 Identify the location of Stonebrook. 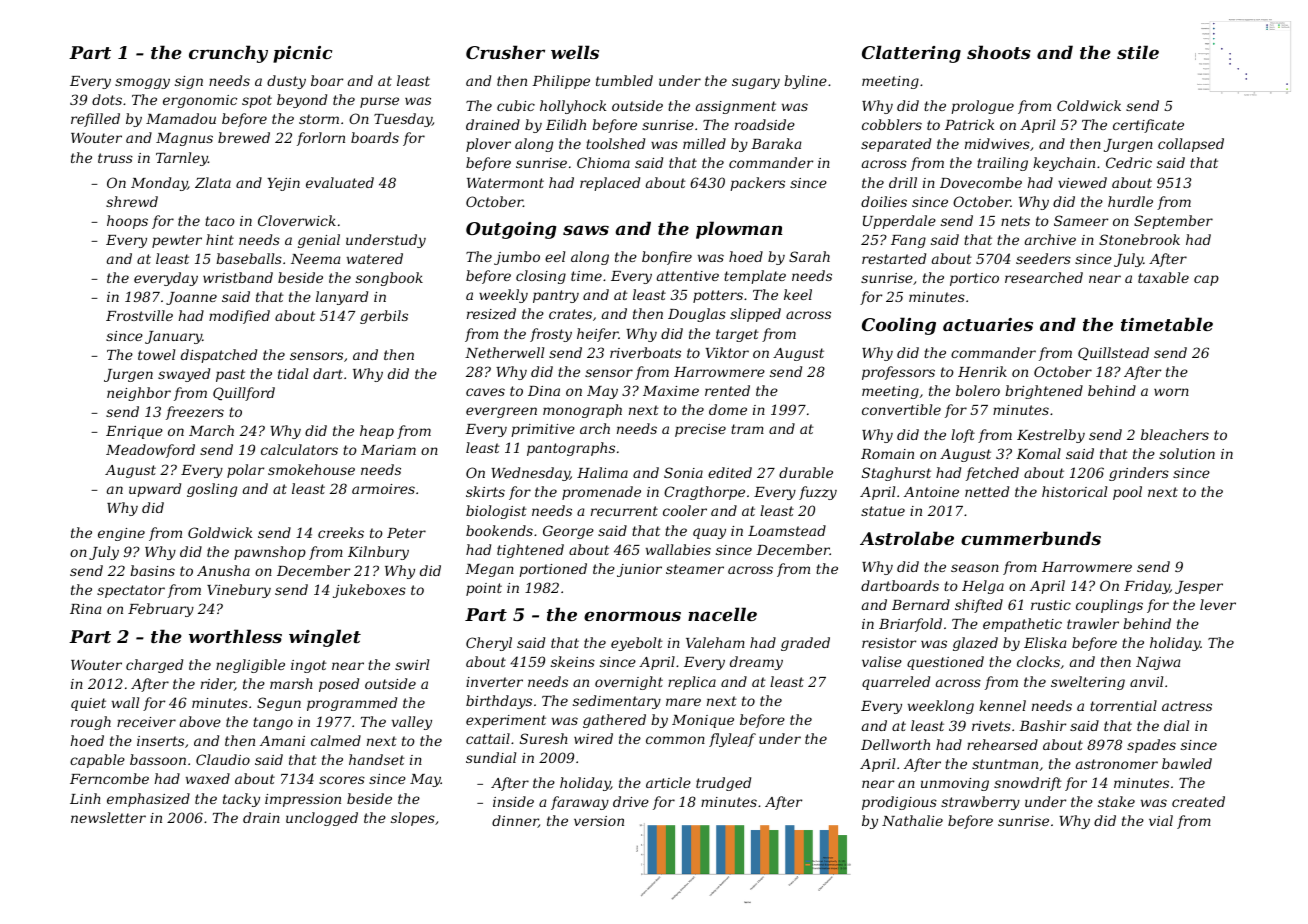
(1139, 239).
